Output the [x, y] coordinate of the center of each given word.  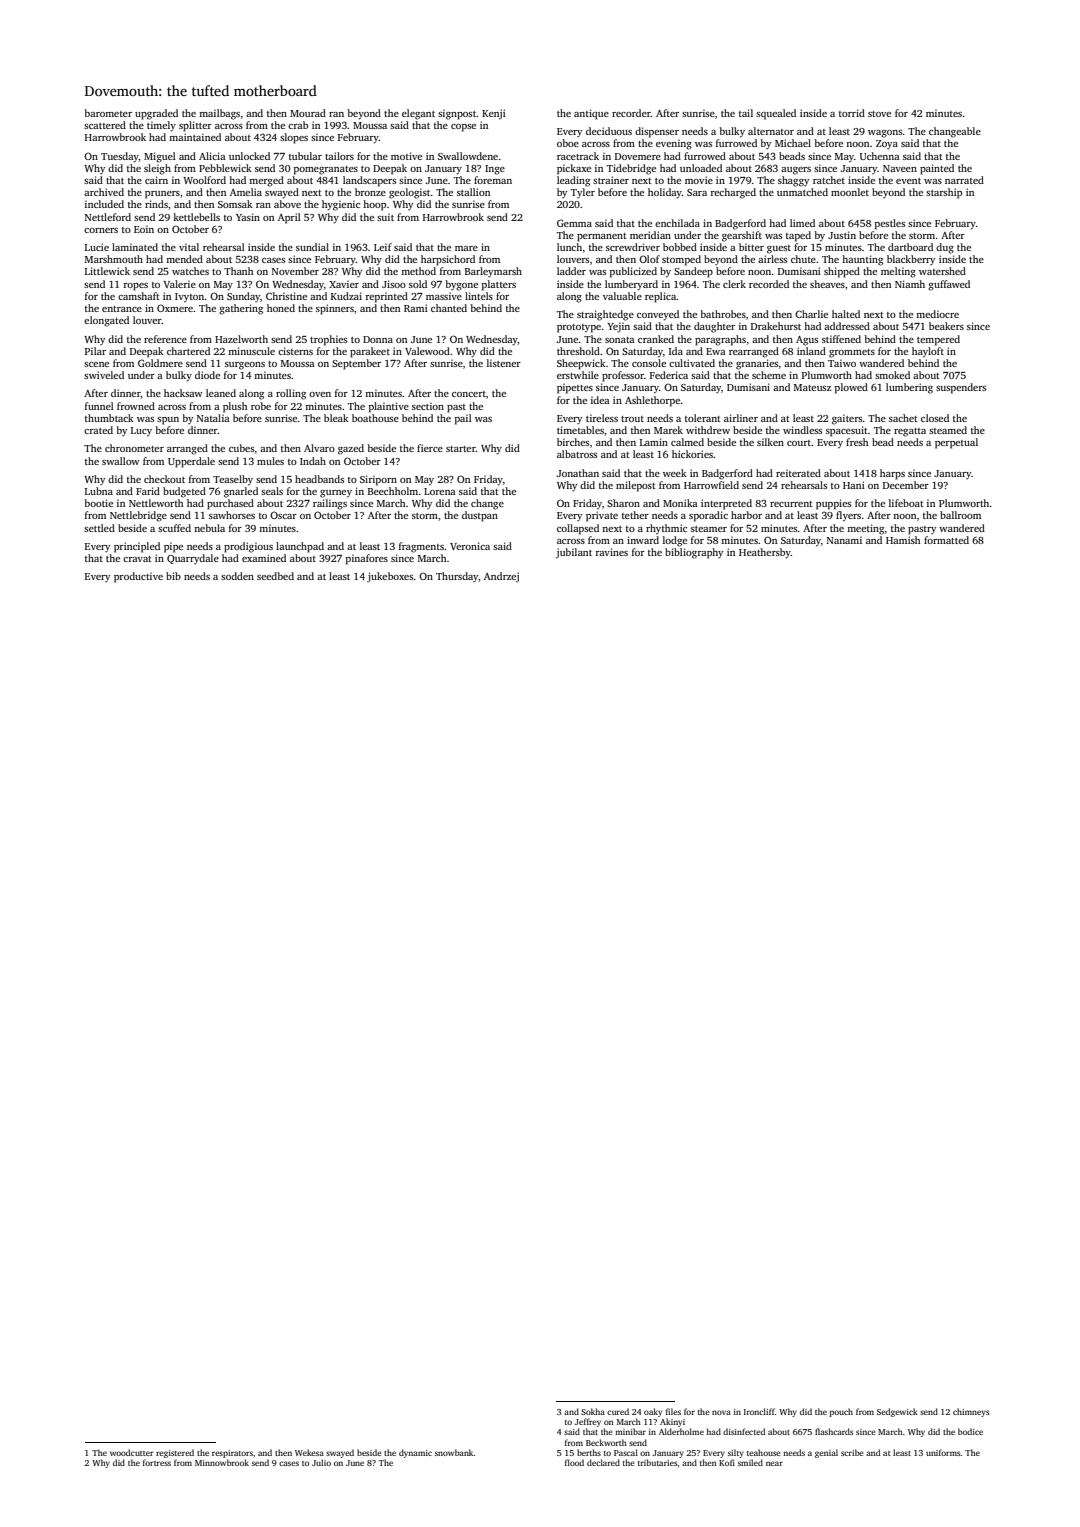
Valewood [427, 351]
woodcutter [132, 1452]
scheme [769, 375]
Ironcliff [759, 1411]
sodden [237, 576]
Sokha [593, 1411]
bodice [970, 1431]
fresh [857, 442]
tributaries [658, 1462]
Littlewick [107, 271]
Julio [321, 1462]
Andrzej [501, 577]
